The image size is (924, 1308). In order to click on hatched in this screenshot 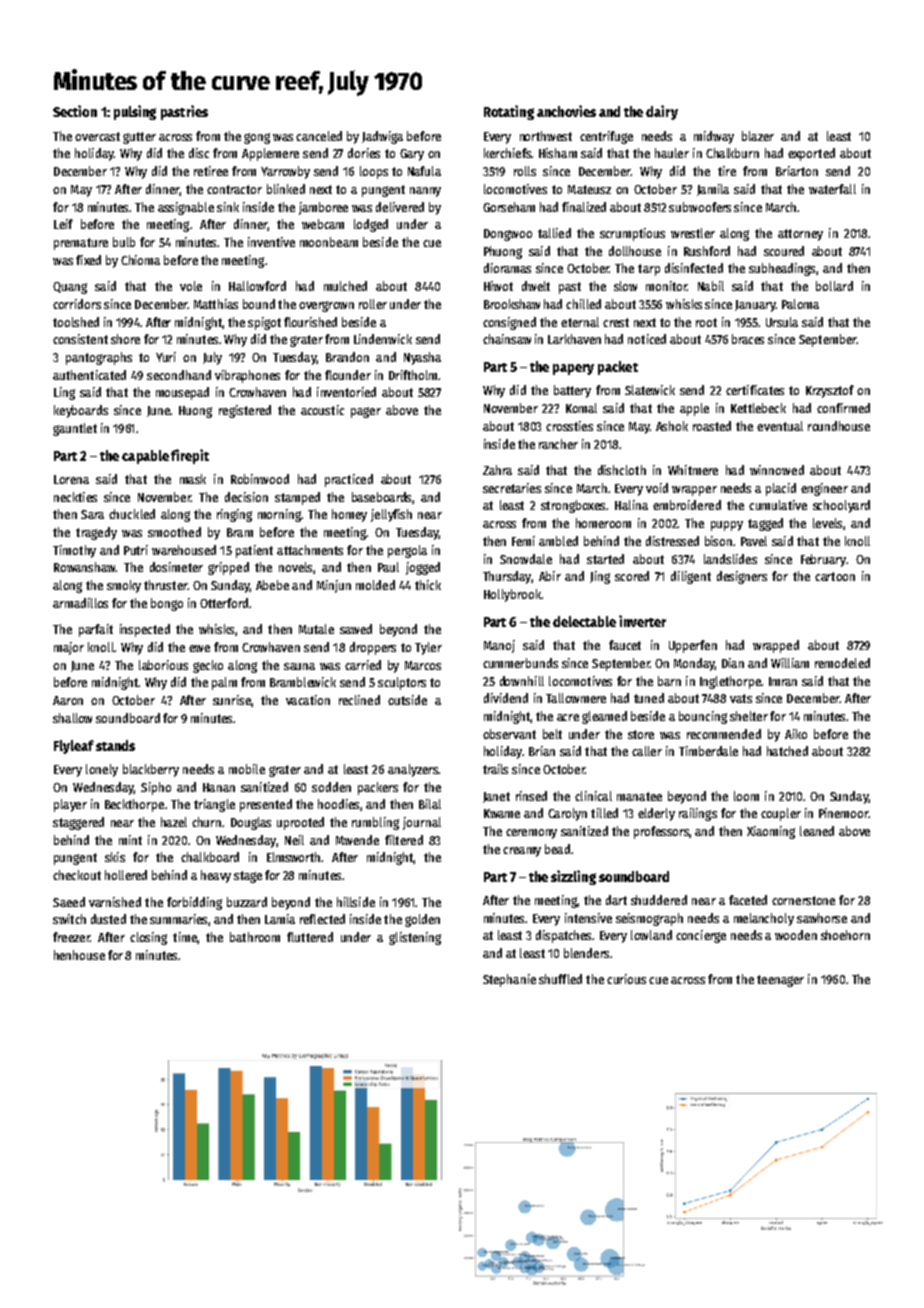, I will do `click(787, 751)`.
